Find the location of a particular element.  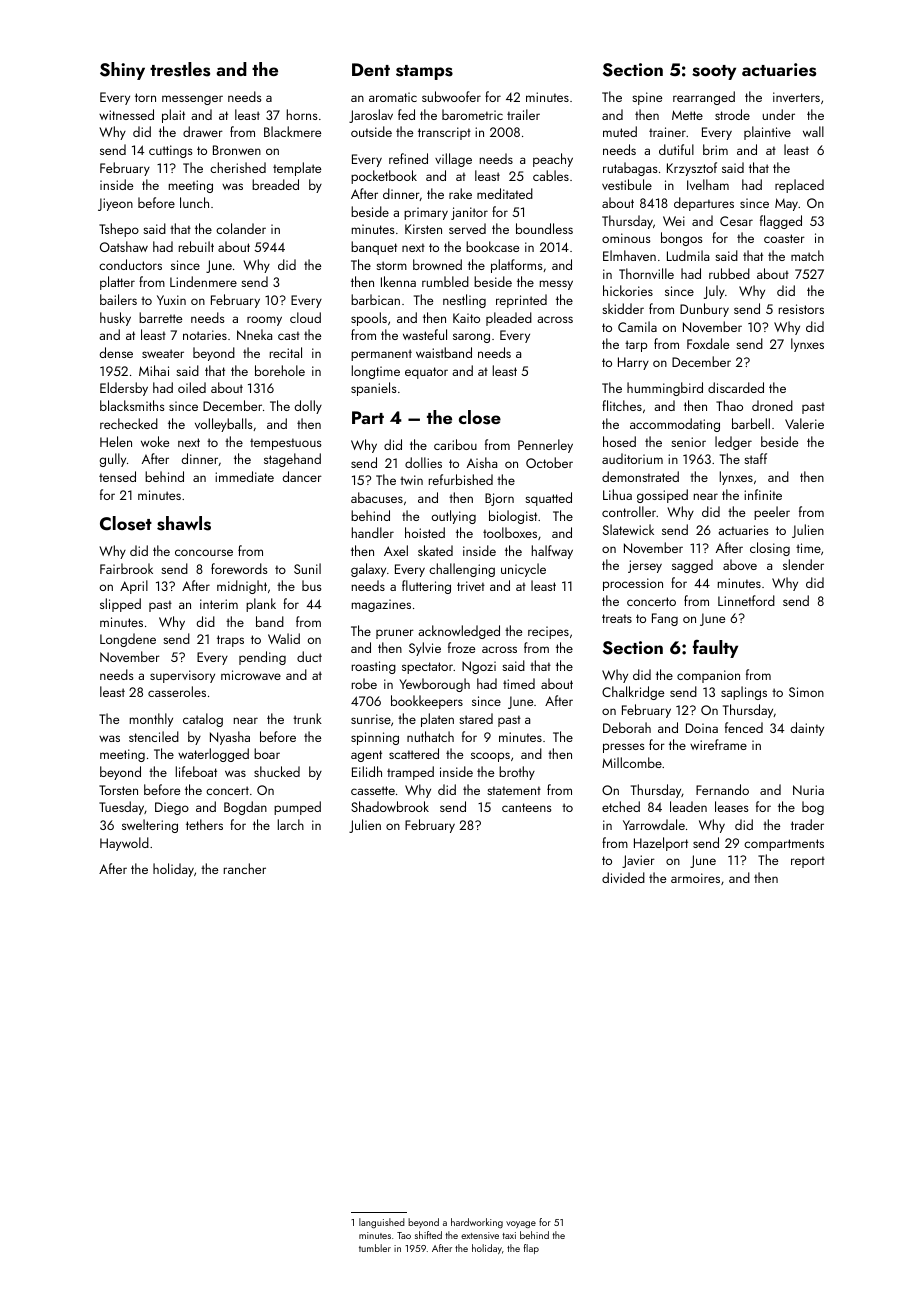

trivet is located at coordinates (471, 586).
